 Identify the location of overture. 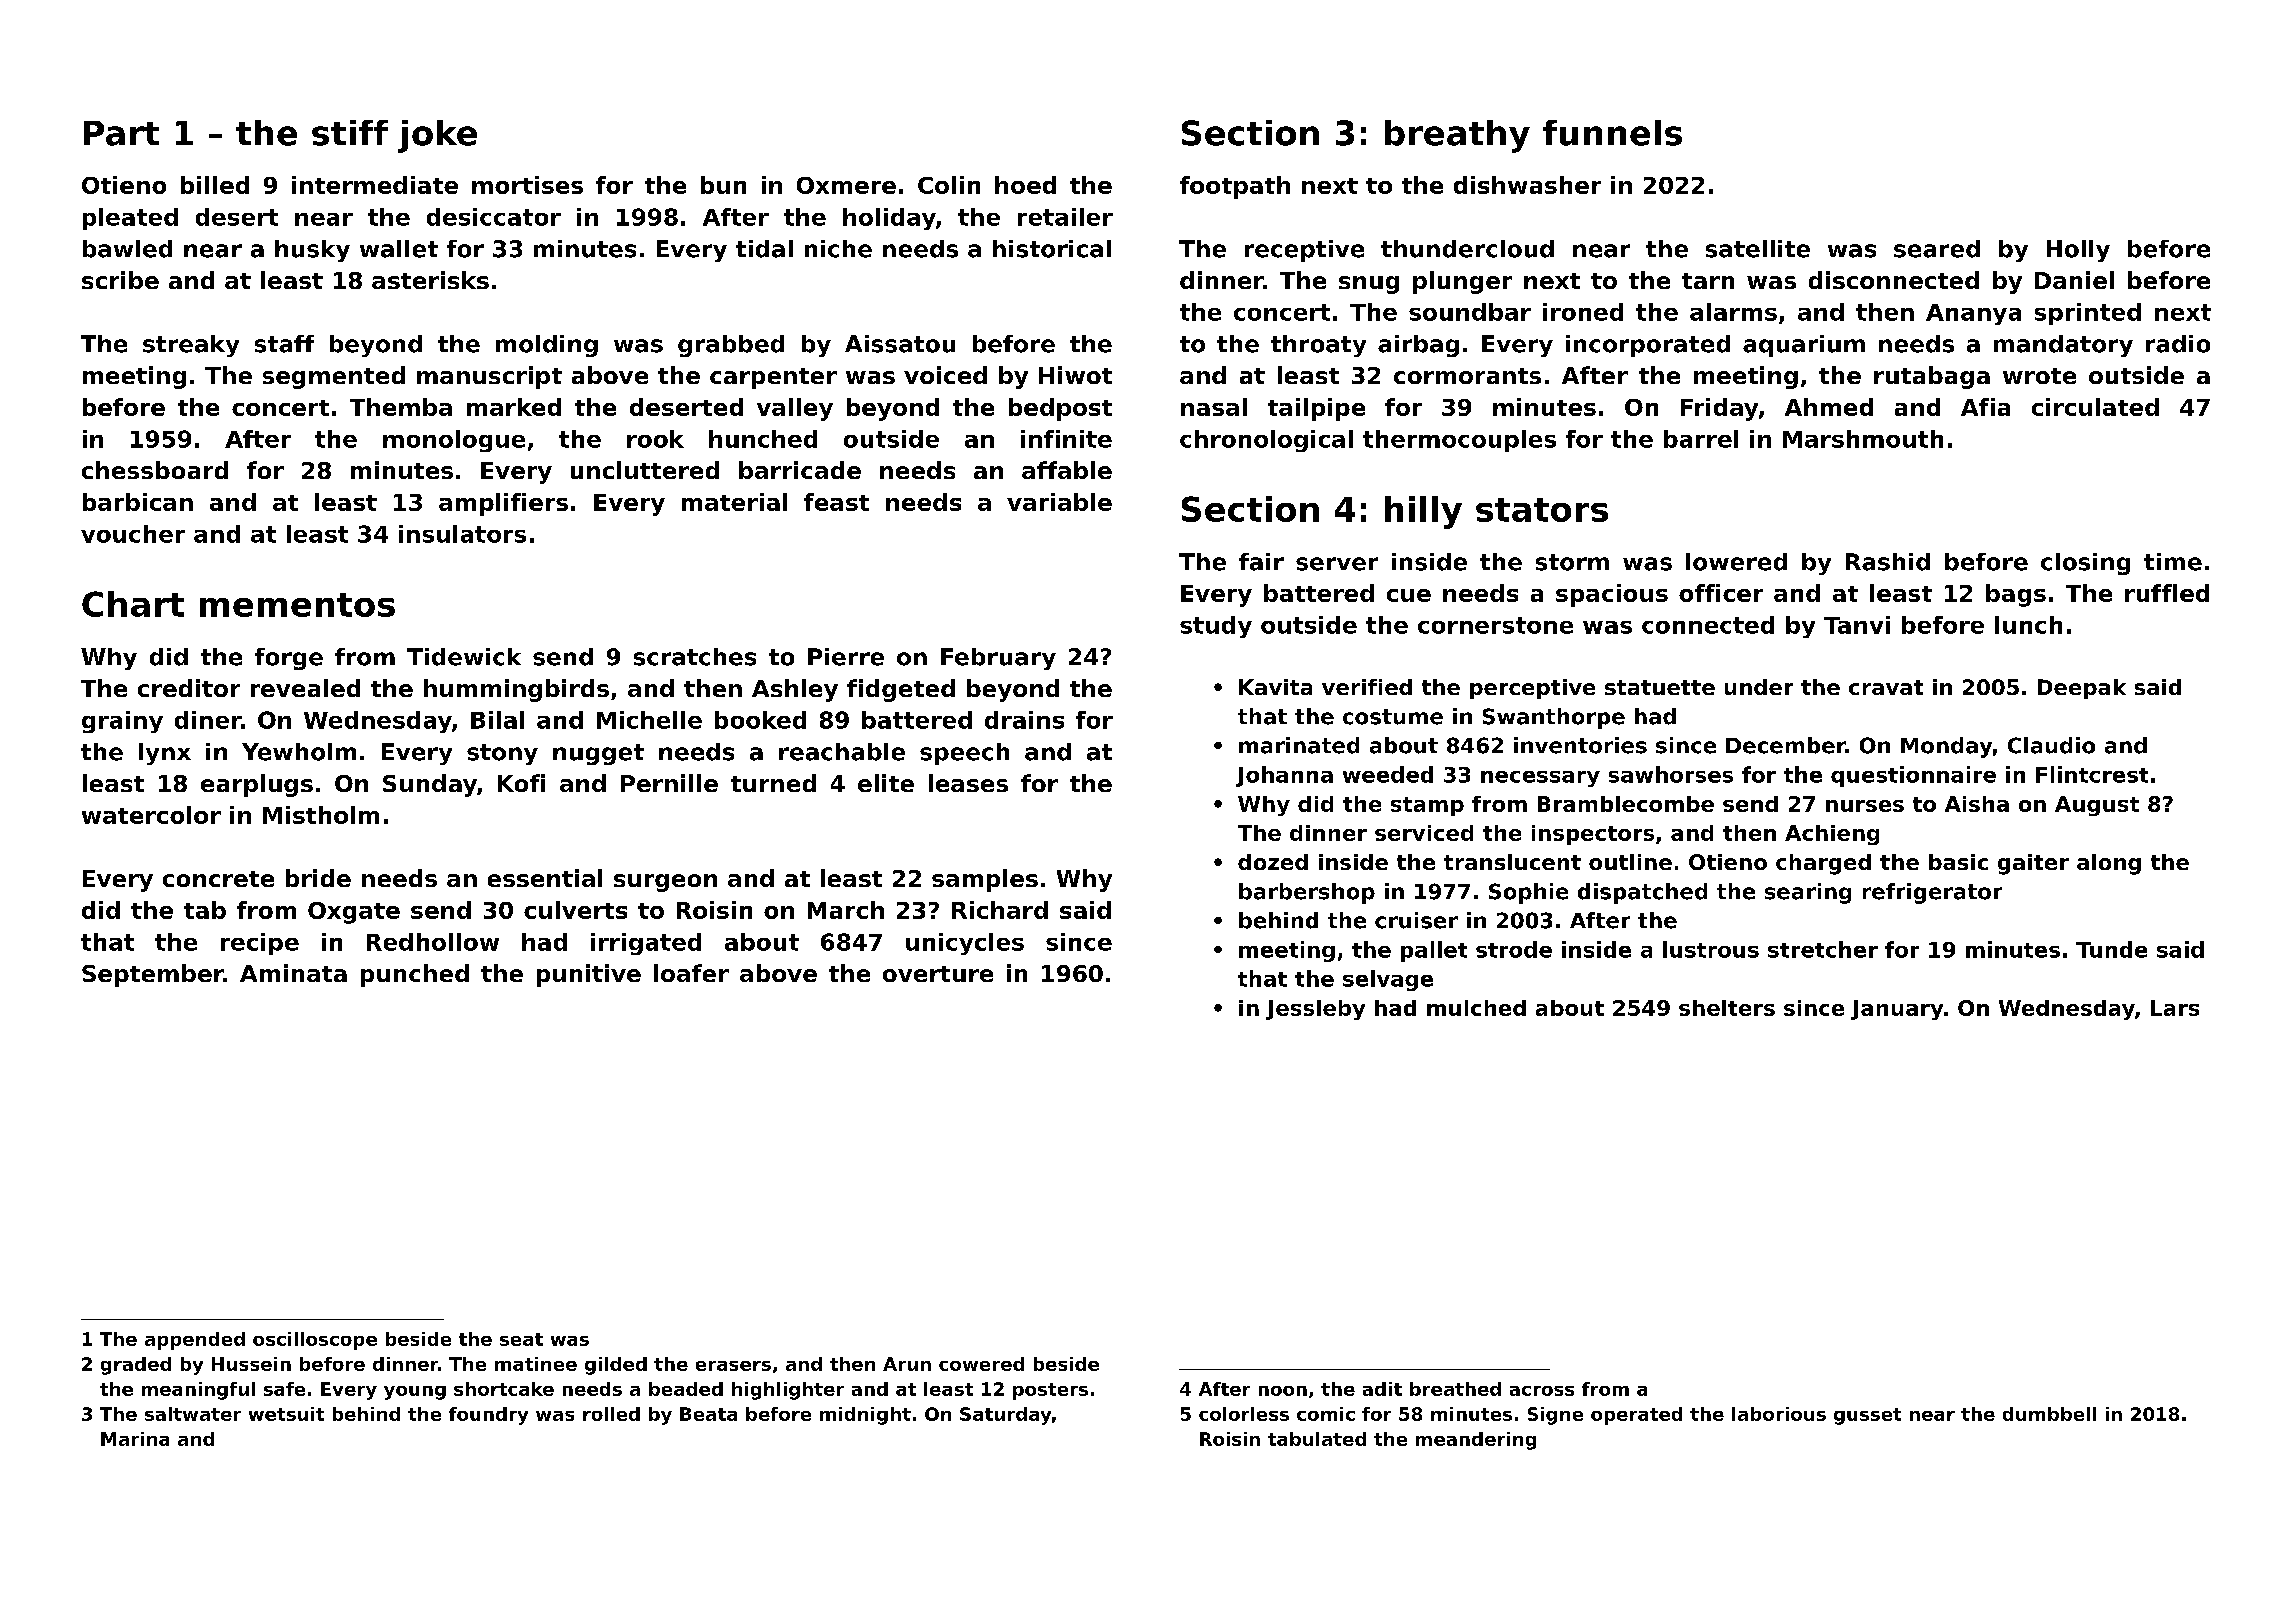
(938, 974).
